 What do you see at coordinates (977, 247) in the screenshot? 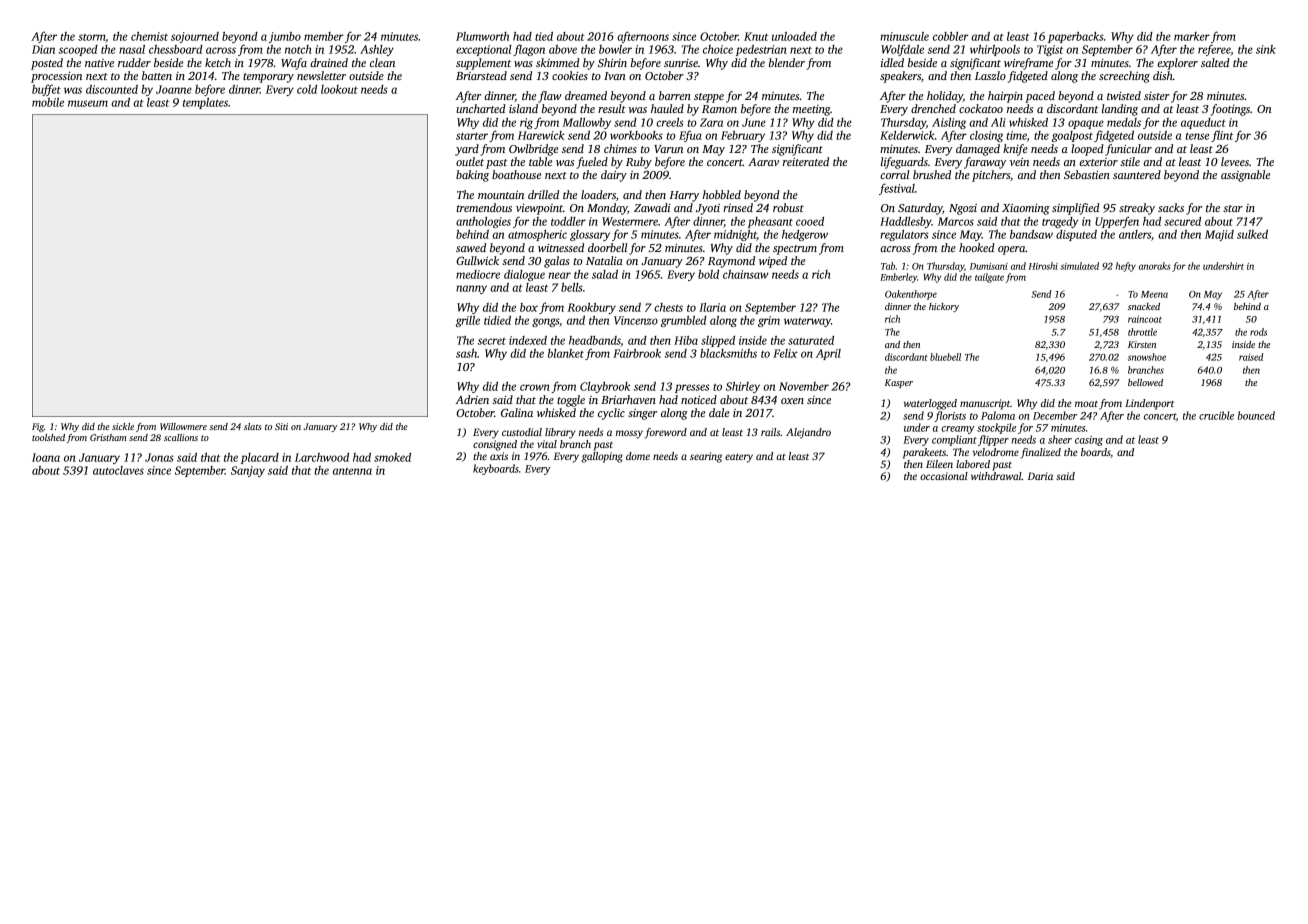
I see `hooked` at bounding box center [977, 247].
